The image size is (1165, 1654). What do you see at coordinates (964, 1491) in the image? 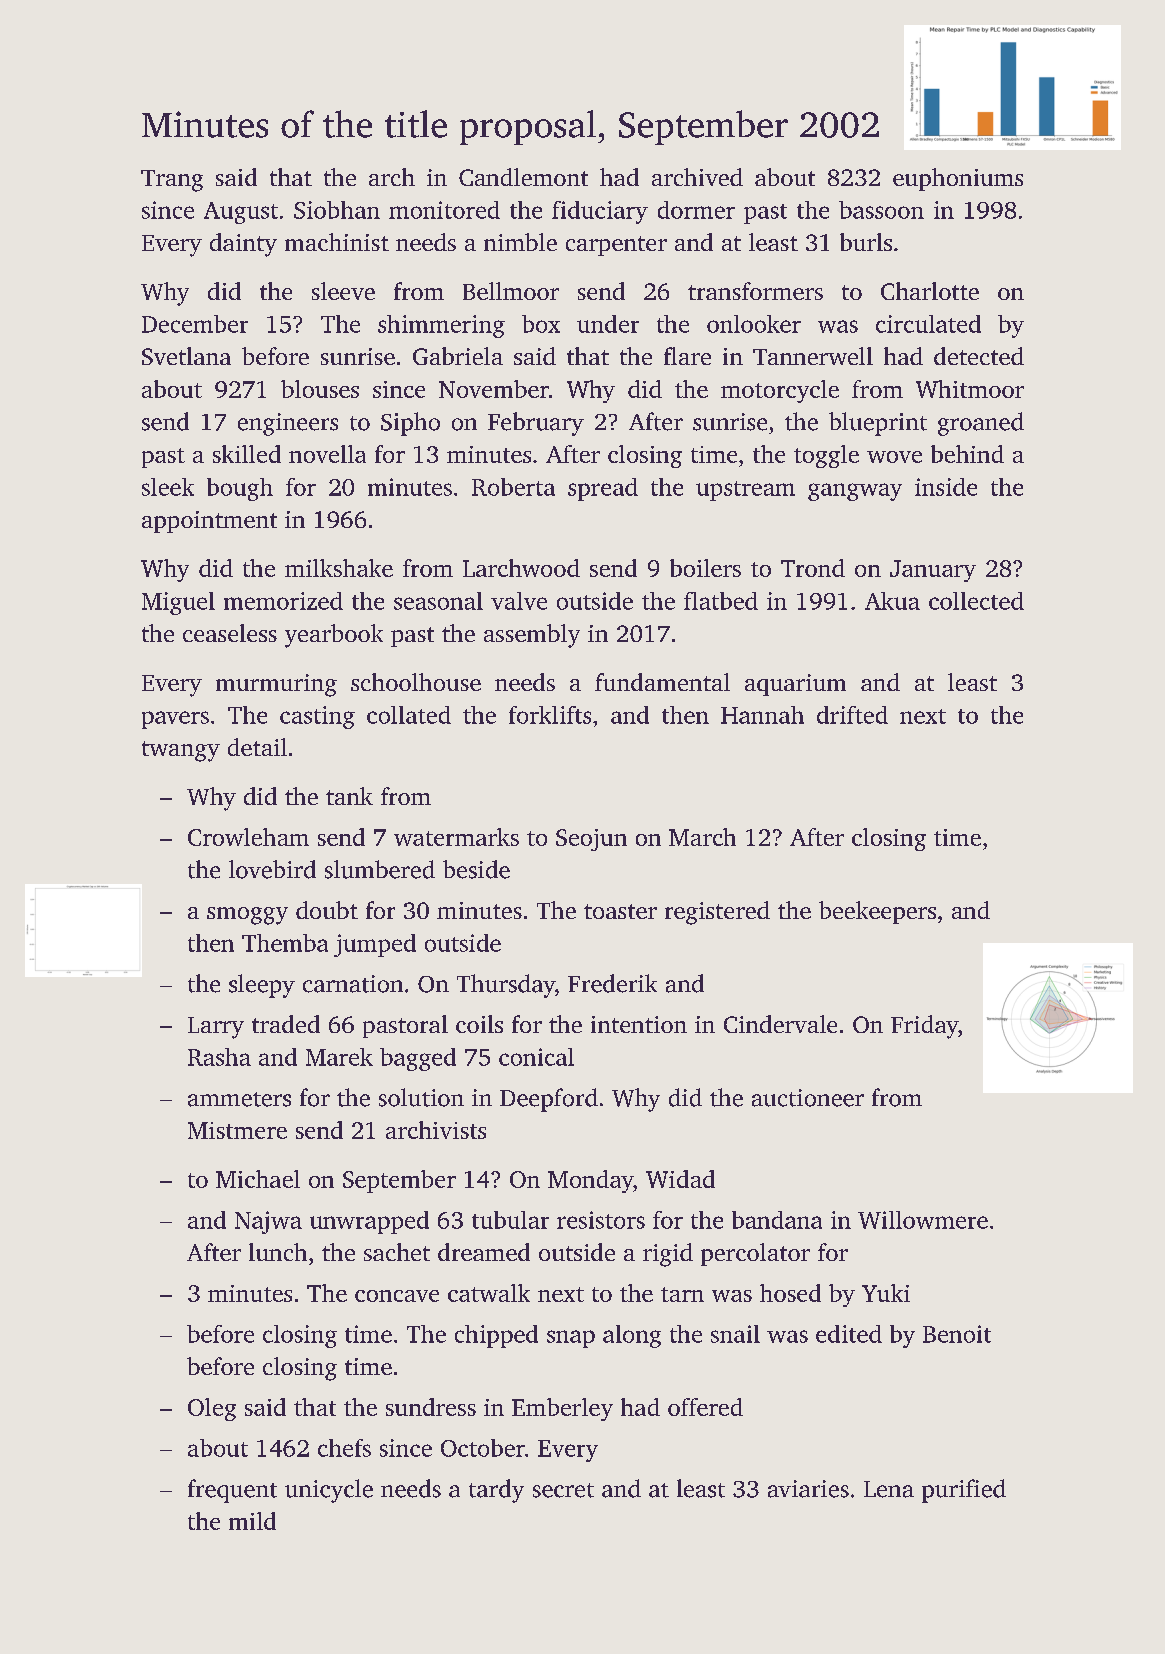
I see `purified` at bounding box center [964, 1491].
